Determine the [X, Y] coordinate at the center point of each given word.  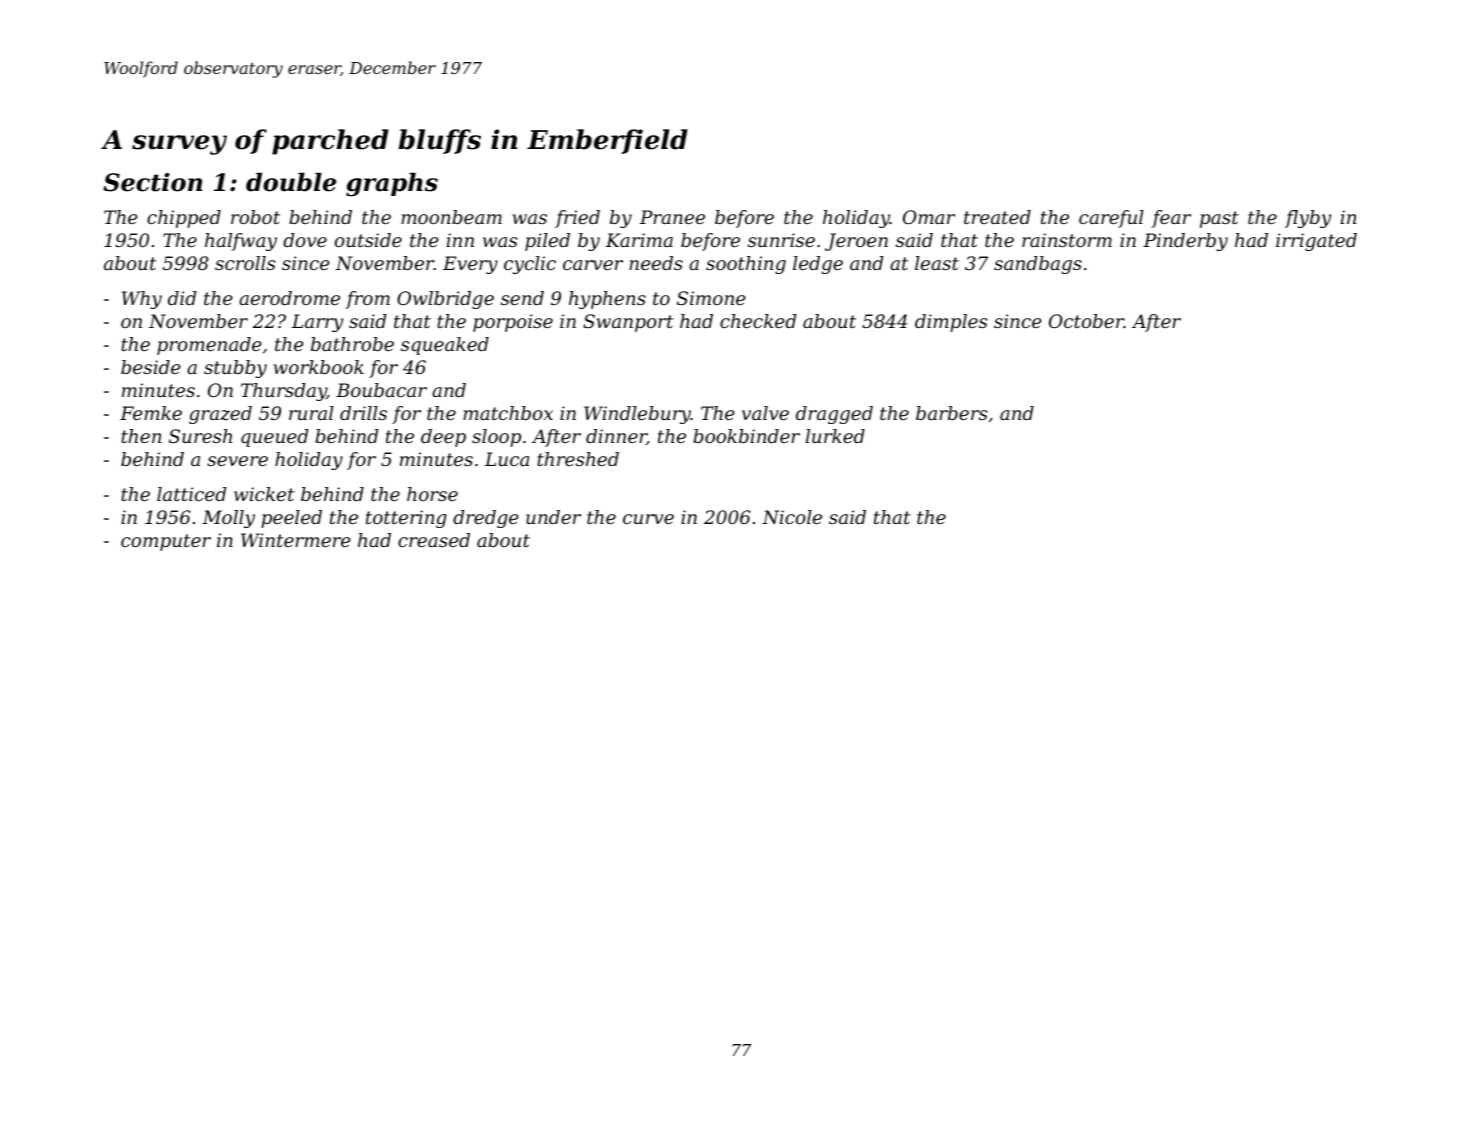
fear [1171, 219]
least [937, 263]
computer [166, 542]
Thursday [284, 392]
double [291, 182]
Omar [929, 217]
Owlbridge [445, 300]
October [1086, 321]
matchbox [508, 413]
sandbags [1038, 265]
